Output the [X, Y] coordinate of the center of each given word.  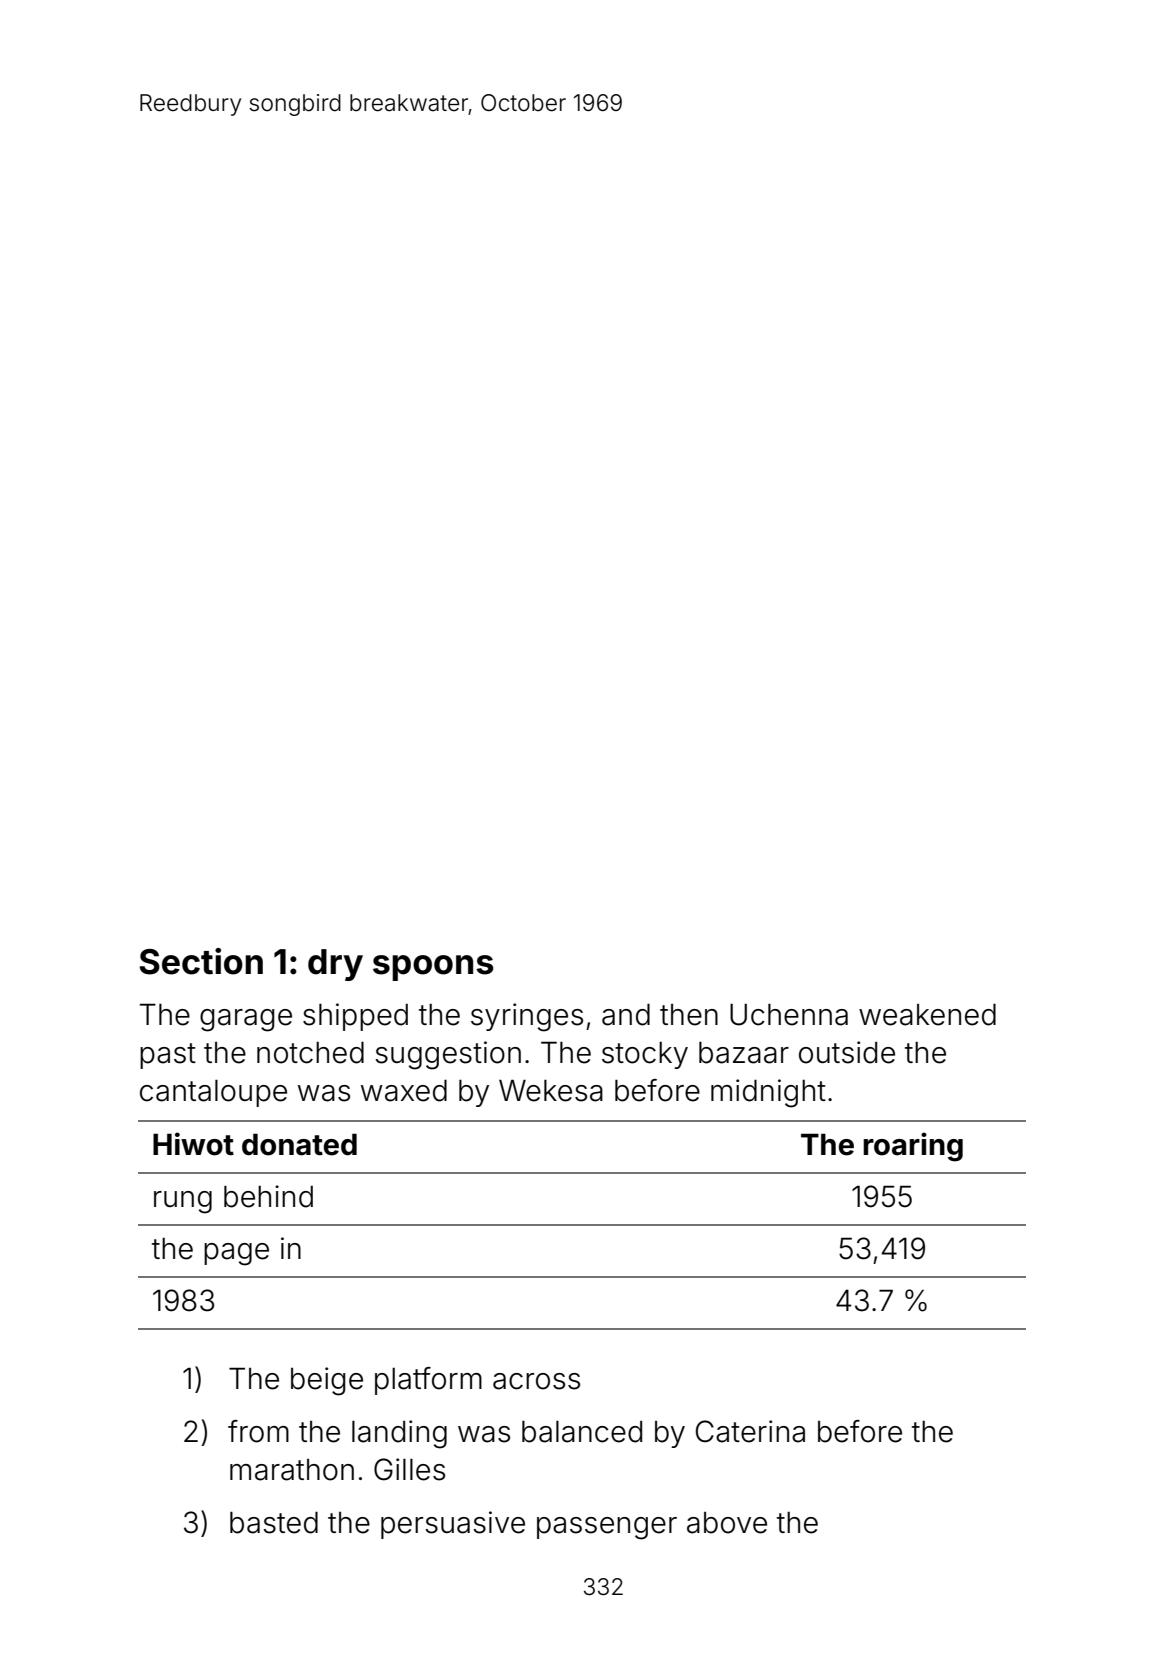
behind [268, 1196]
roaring [913, 1147]
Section [201, 961]
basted [274, 1523]
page [236, 1254]
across [536, 1381]
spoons [433, 968]
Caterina [750, 1431]
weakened [927, 1015]
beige [327, 1381]
